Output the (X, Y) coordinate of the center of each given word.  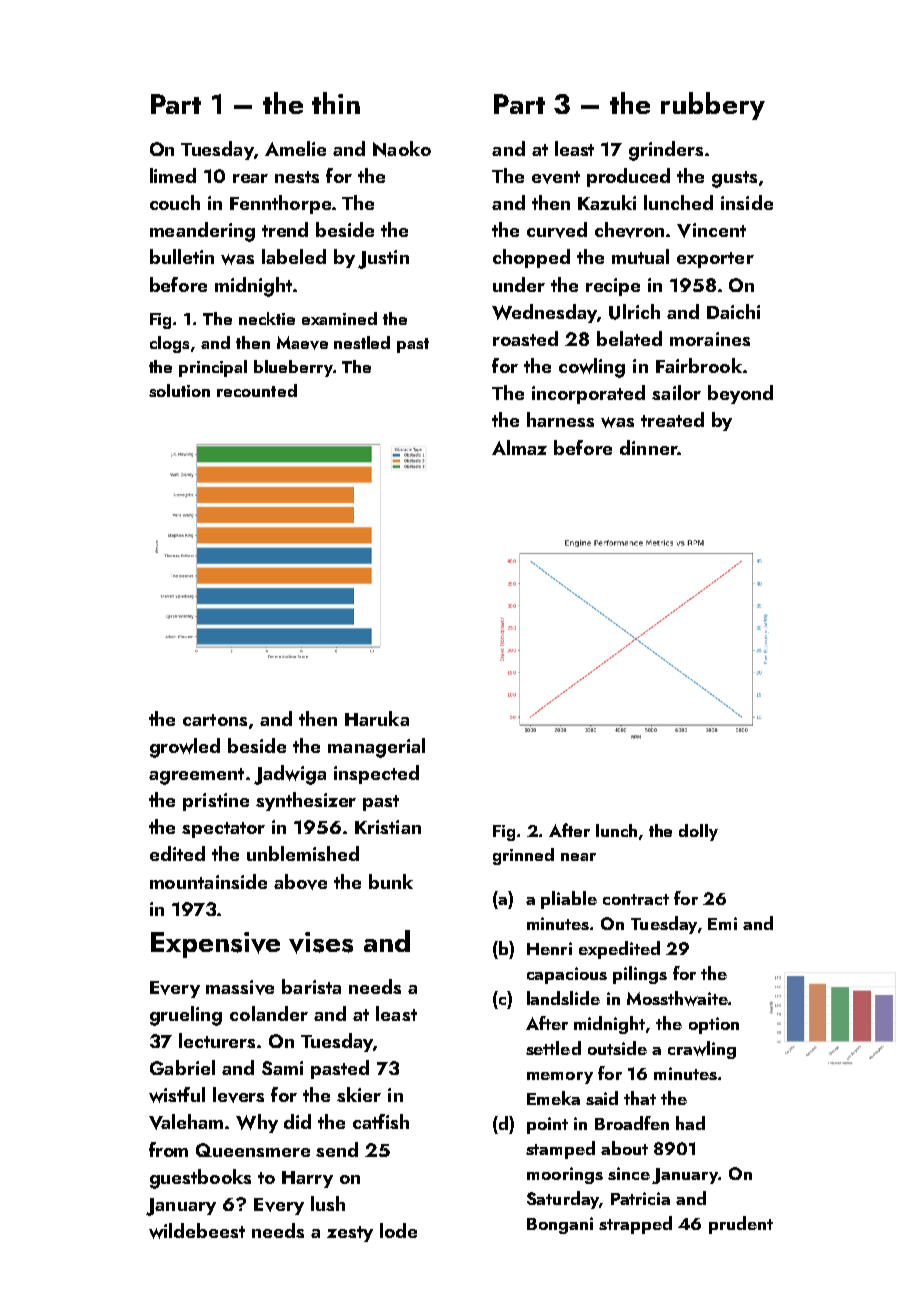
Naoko (402, 149)
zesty (350, 1234)
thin (336, 103)
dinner (649, 447)
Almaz (519, 447)
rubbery (713, 106)
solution (179, 390)
